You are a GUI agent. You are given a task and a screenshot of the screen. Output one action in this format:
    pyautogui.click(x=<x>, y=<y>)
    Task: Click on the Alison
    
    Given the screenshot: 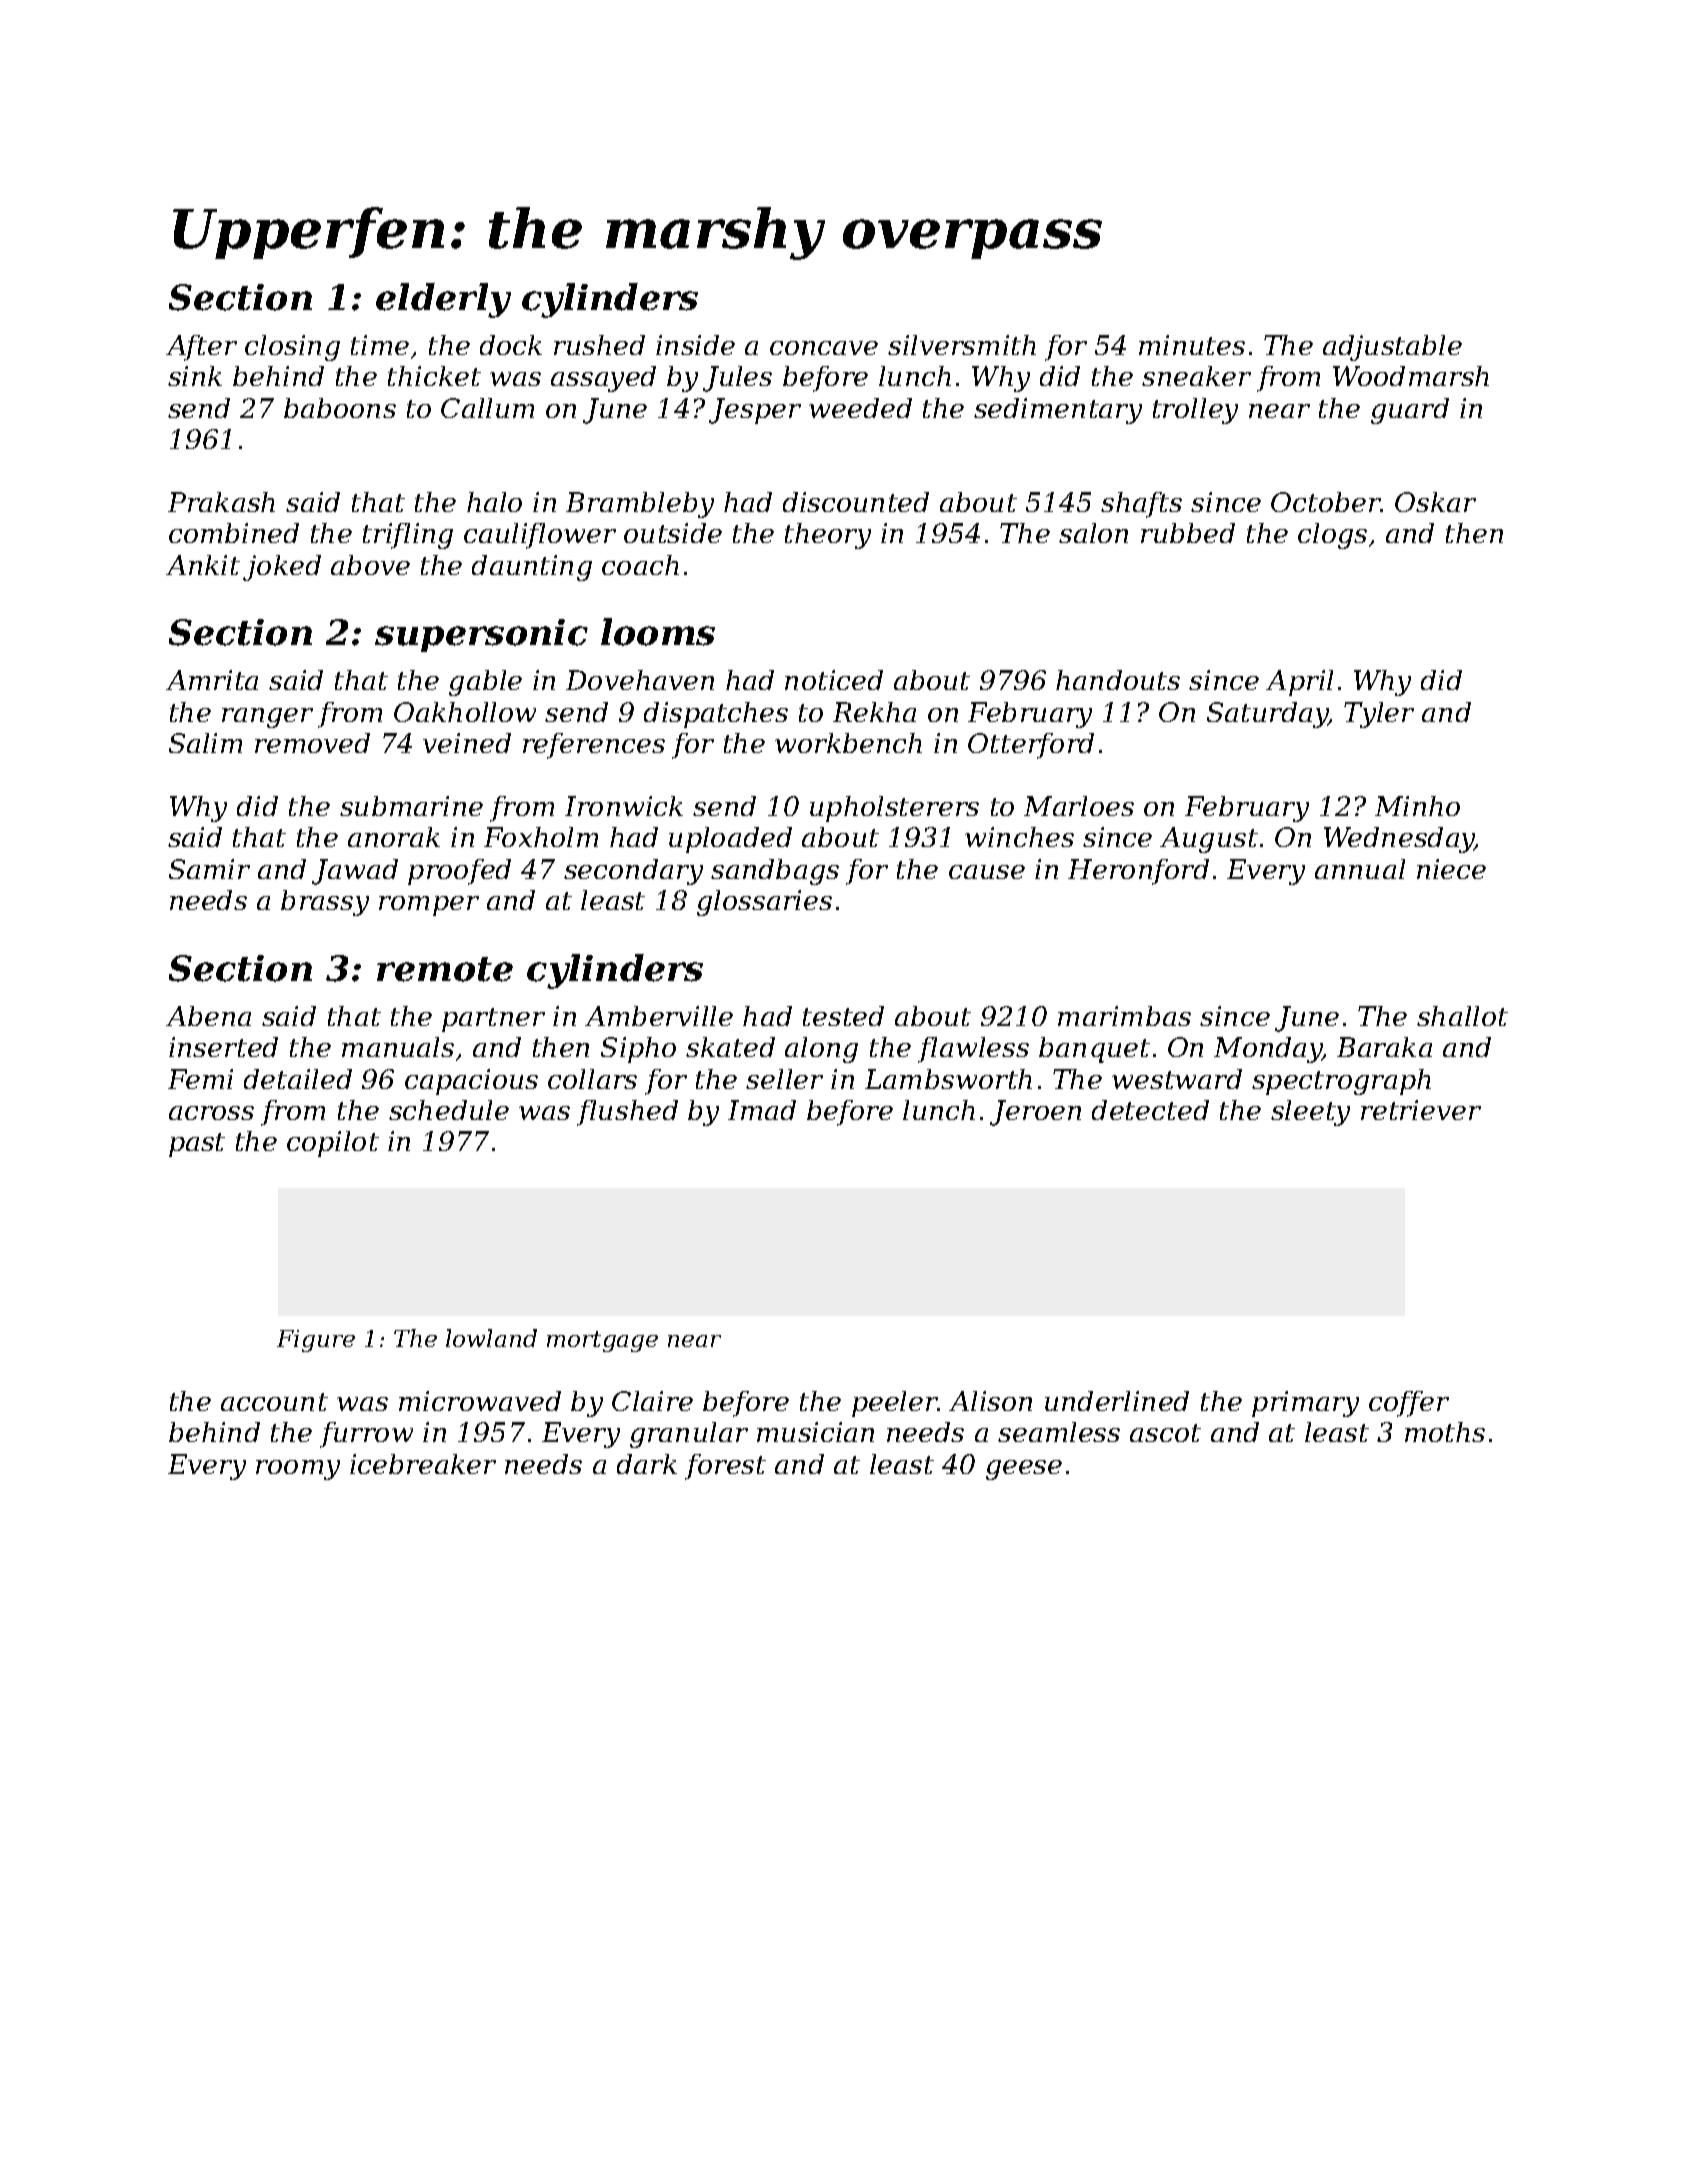 What is the action you would take?
    pyautogui.click(x=990, y=1401)
